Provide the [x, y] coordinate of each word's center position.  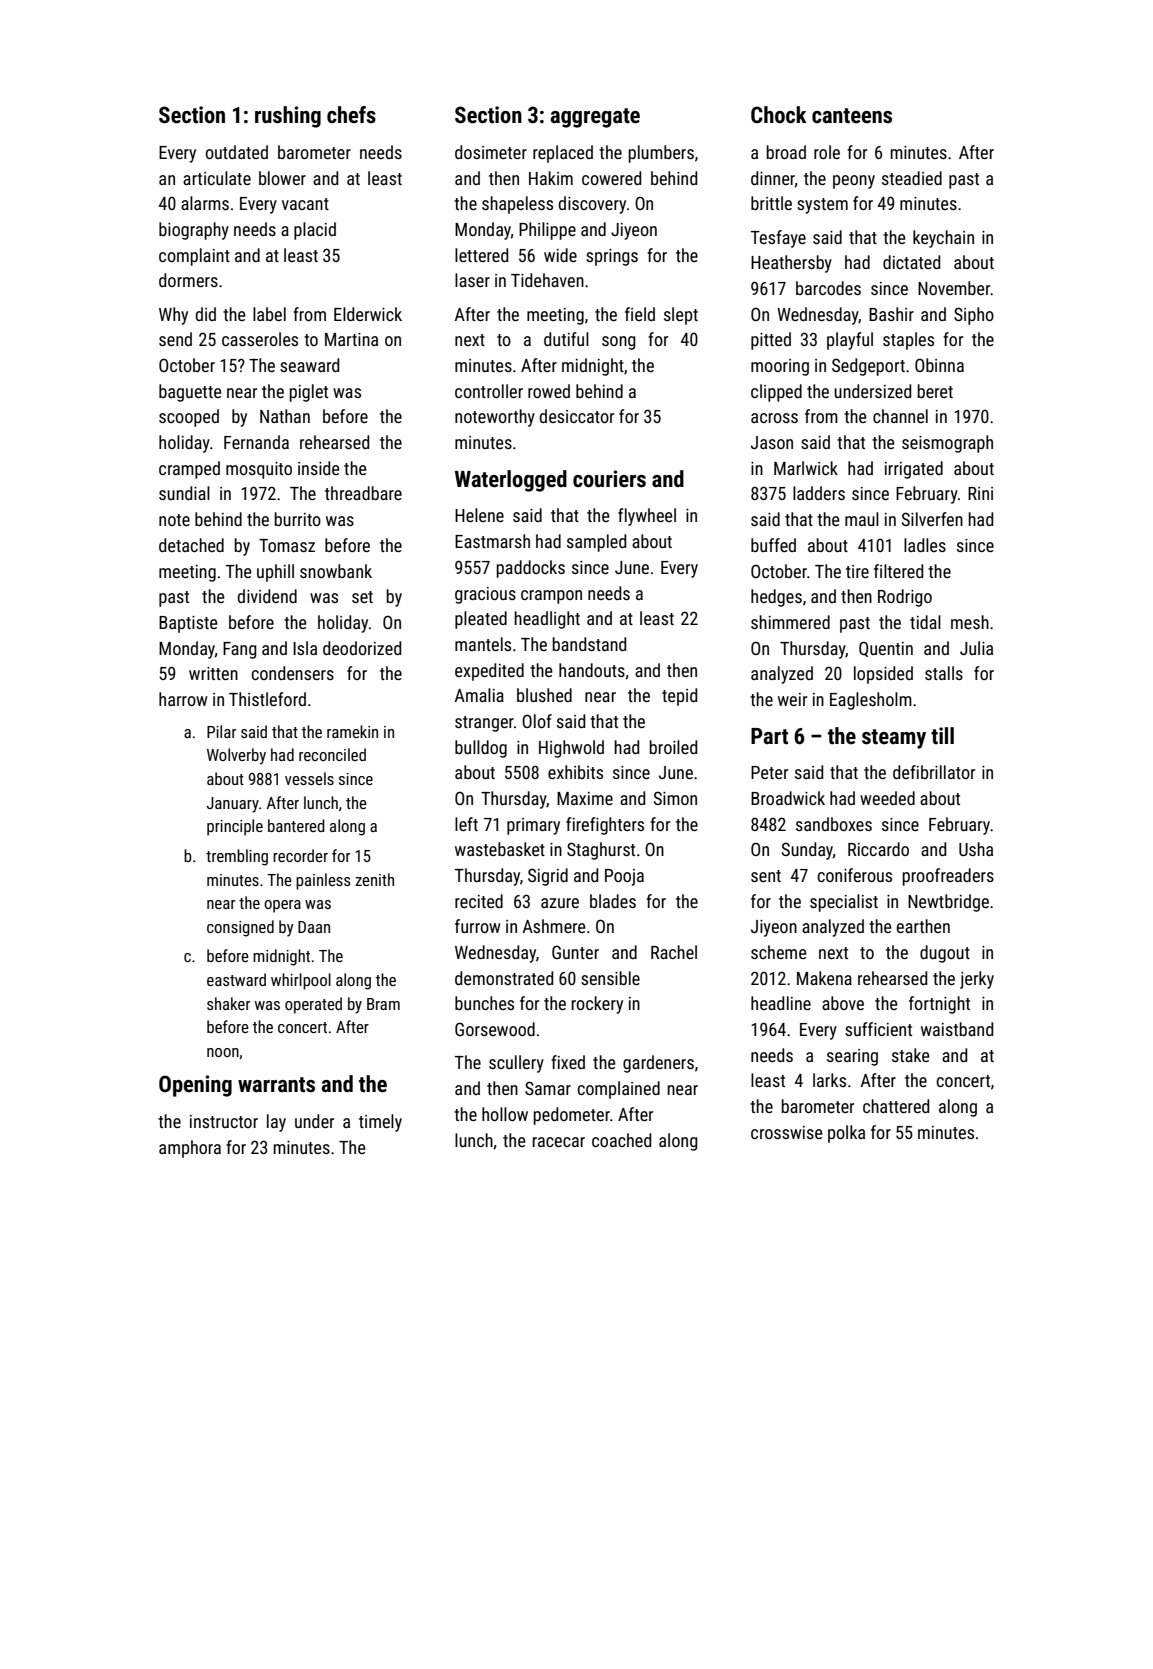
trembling [237, 857]
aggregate [595, 118]
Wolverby [236, 756]
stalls [944, 673]
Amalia [479, 695]
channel [900, 416]
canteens [852, 116]
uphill [275, 573]
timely [380, 1123]
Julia [976, 648]
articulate [217, 178]
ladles [925, 545]
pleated [481, 620]
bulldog [481, 749]
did [205, 314]
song [618, 343]
